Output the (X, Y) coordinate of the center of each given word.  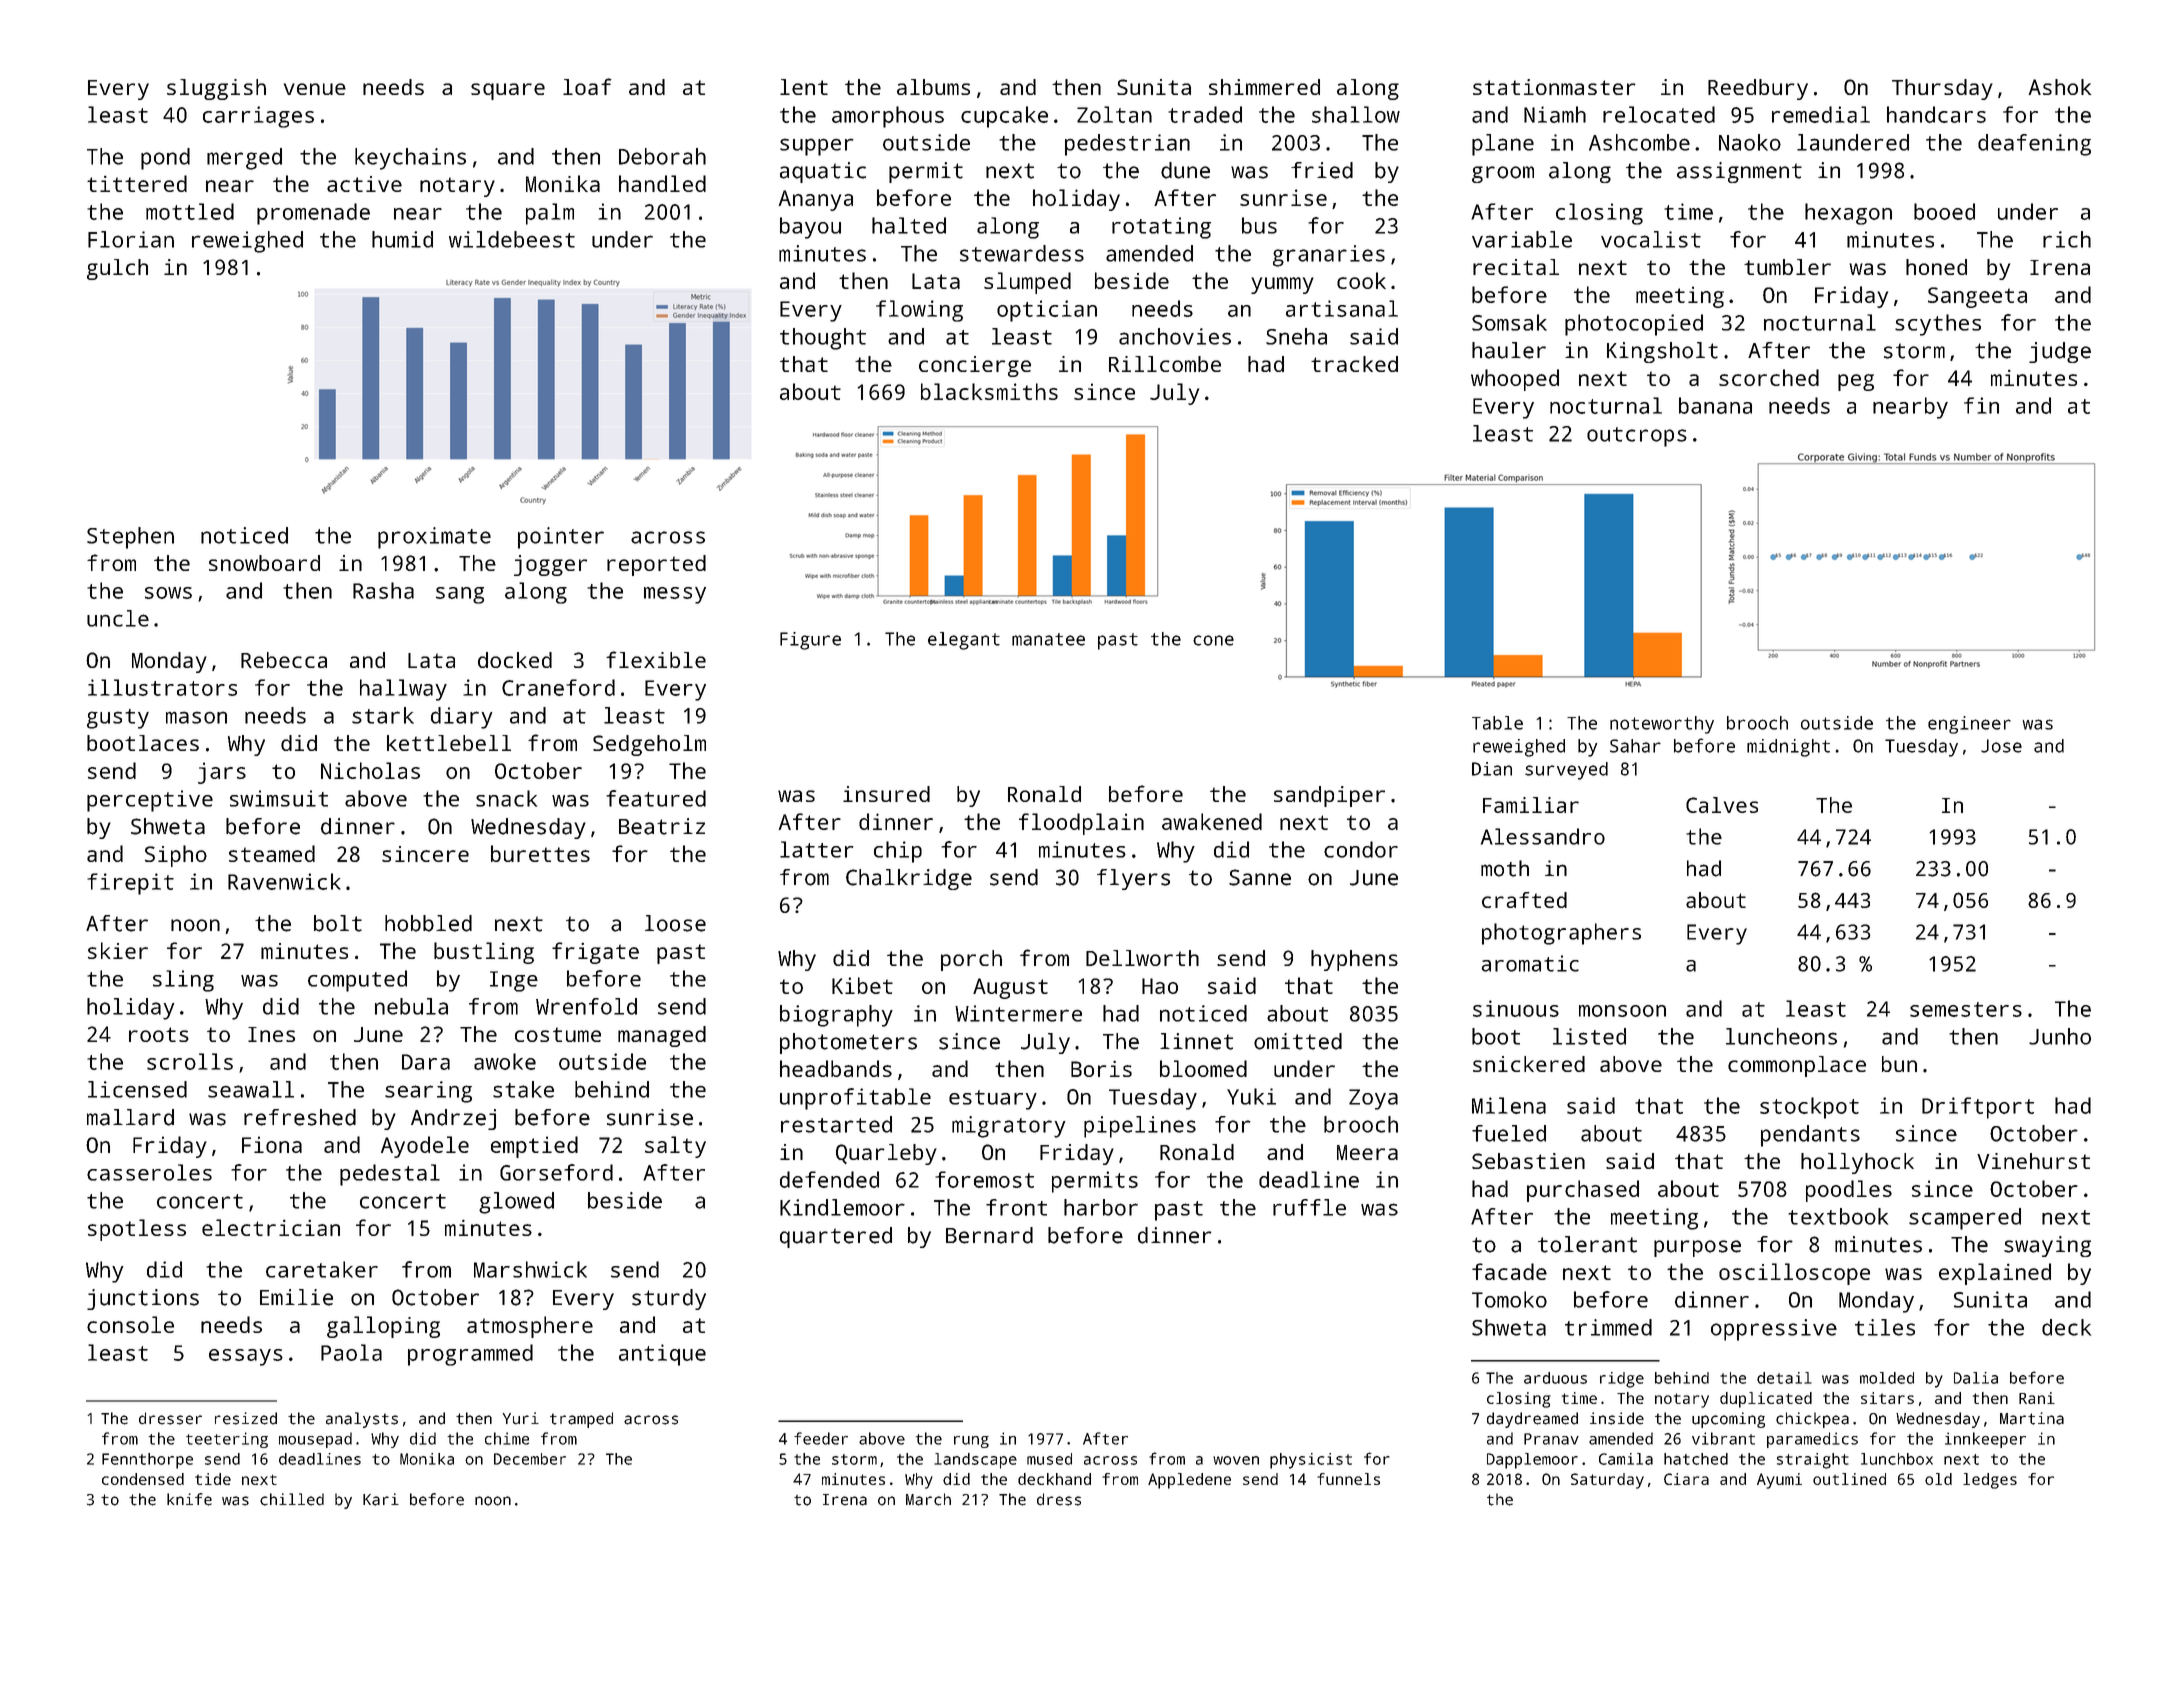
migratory (1008, 1127)
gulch (117, 269)
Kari (381, 1499)
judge (2060, 352)
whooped (1515, 380)
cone (1213, 640)
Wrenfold (586, 1006)
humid (402, 239)
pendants (1810, 1136)
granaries (1329, 256)
